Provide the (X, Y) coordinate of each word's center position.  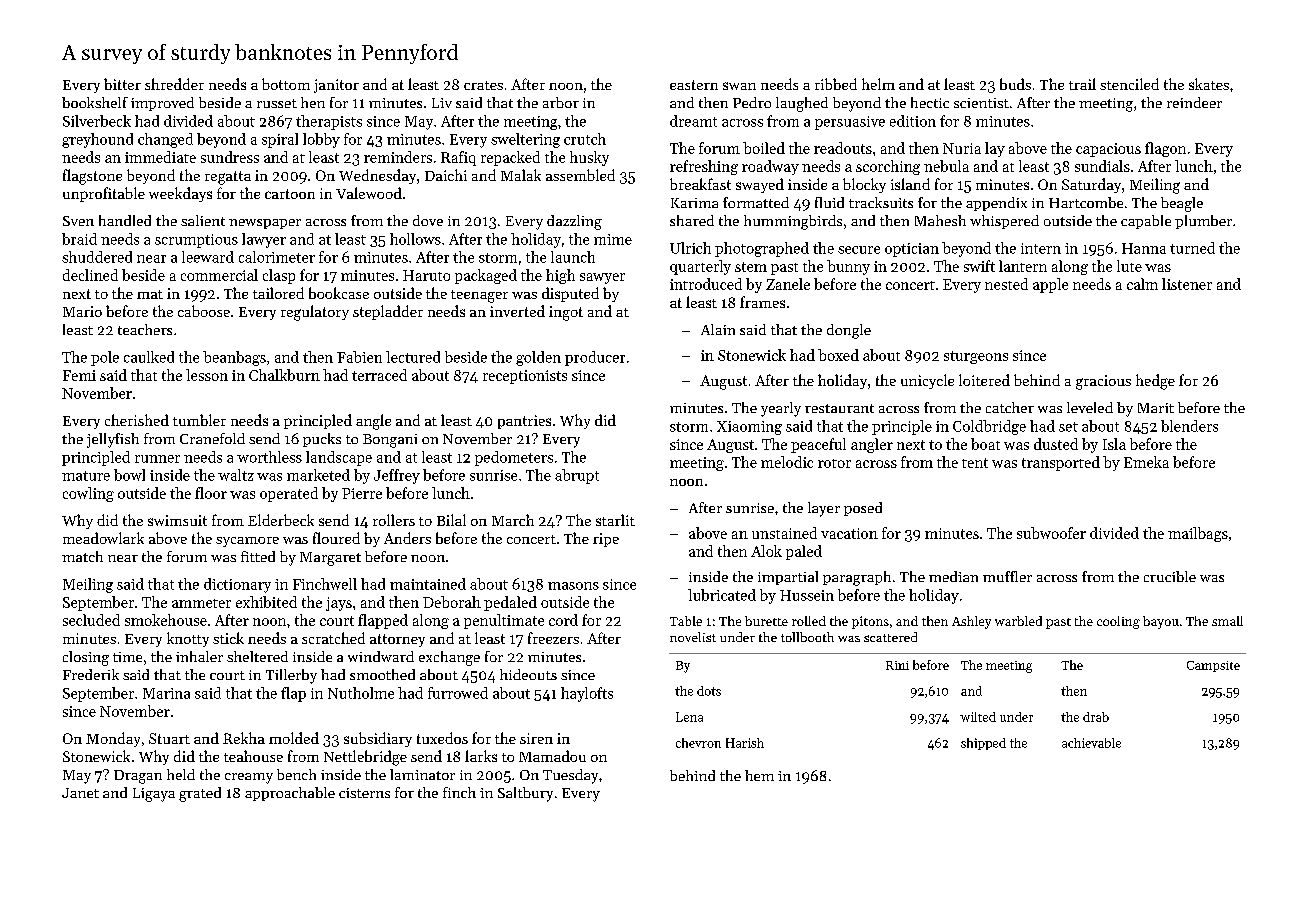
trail (1082, 84)
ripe (606, 540)
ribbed (836, 84)
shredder (174, 84)
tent (975, 463)
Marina (166, 693)
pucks (322, 440)
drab (1096, 717)
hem (759, 775)
